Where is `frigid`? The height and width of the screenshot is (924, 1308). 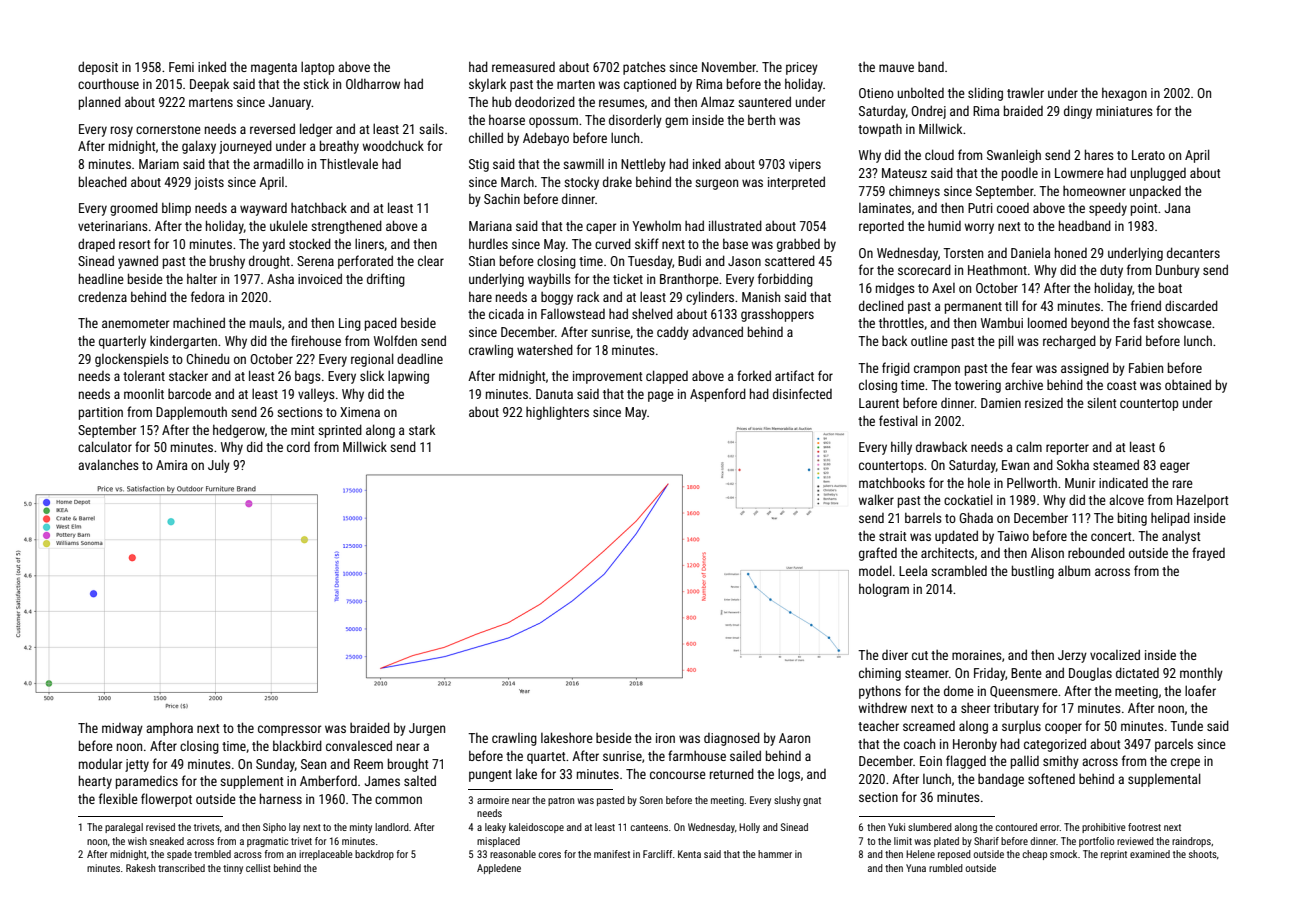 frigid is located at coordinates (896, 369).
